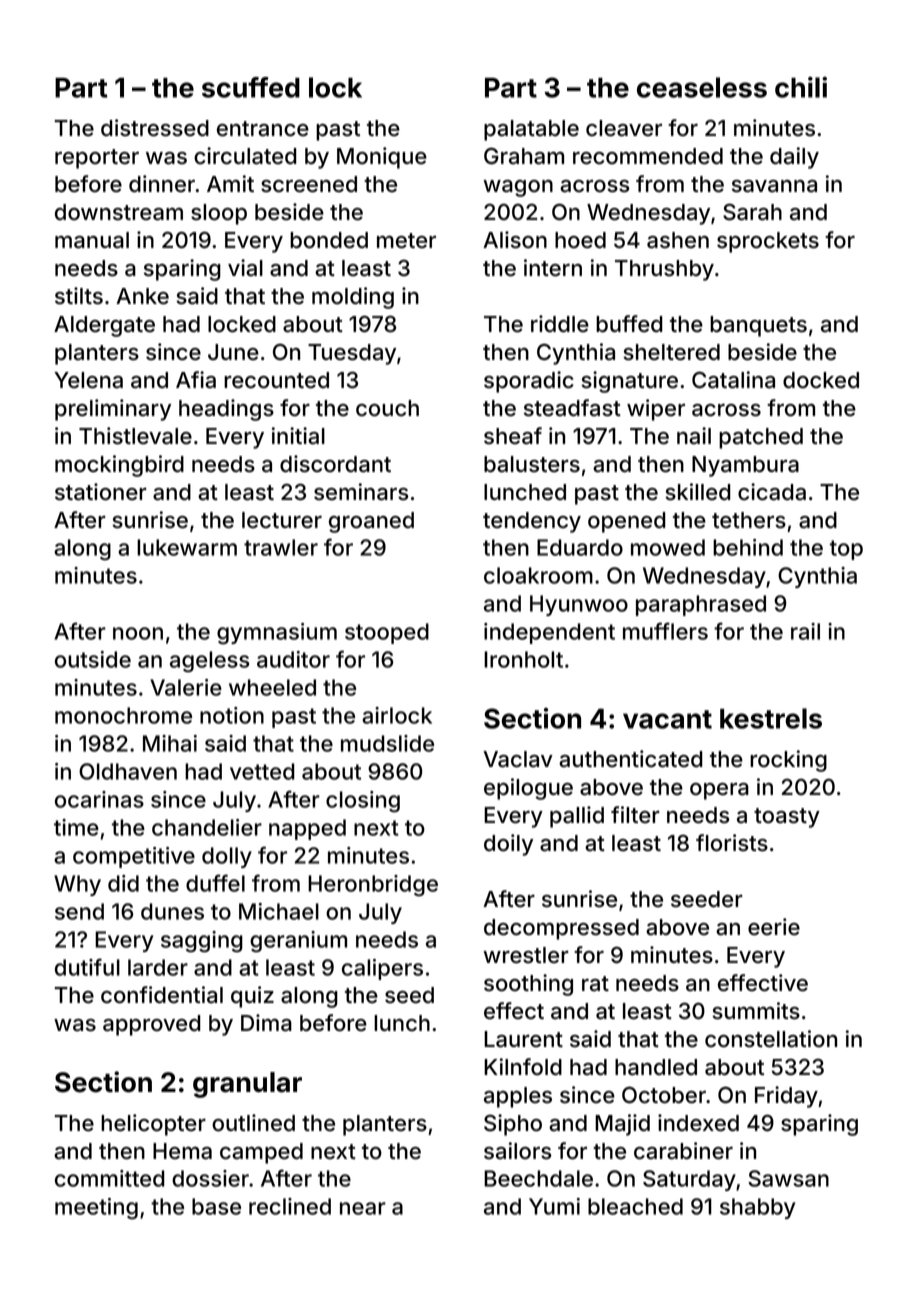 The image size is (924, 1311). Describe the element at coordinates (528, 789) in the screenshot. I see `epilogue` at that location.
